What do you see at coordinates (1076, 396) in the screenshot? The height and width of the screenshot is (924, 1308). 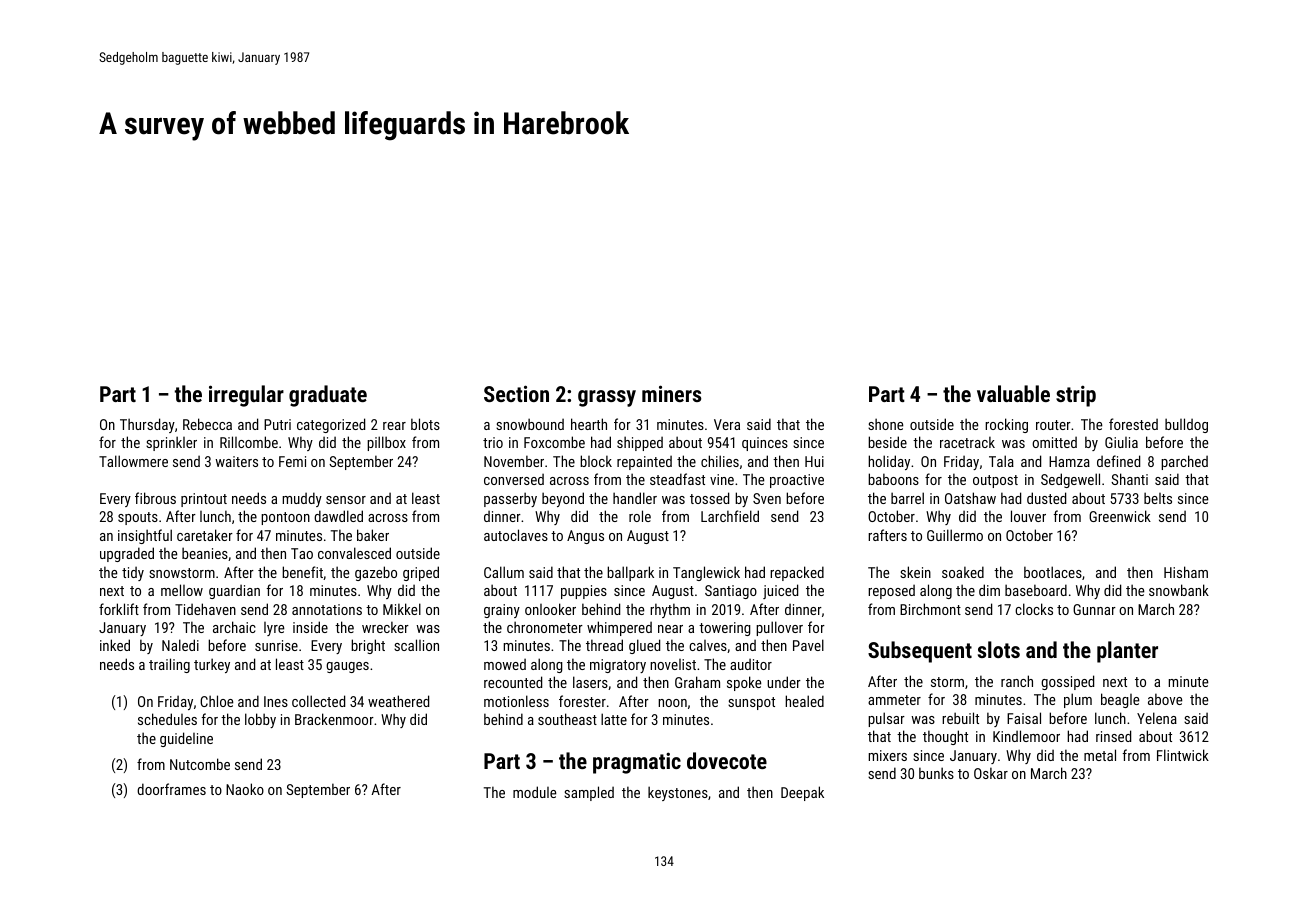 I see `strip` at bounding box center [1076, 396].
